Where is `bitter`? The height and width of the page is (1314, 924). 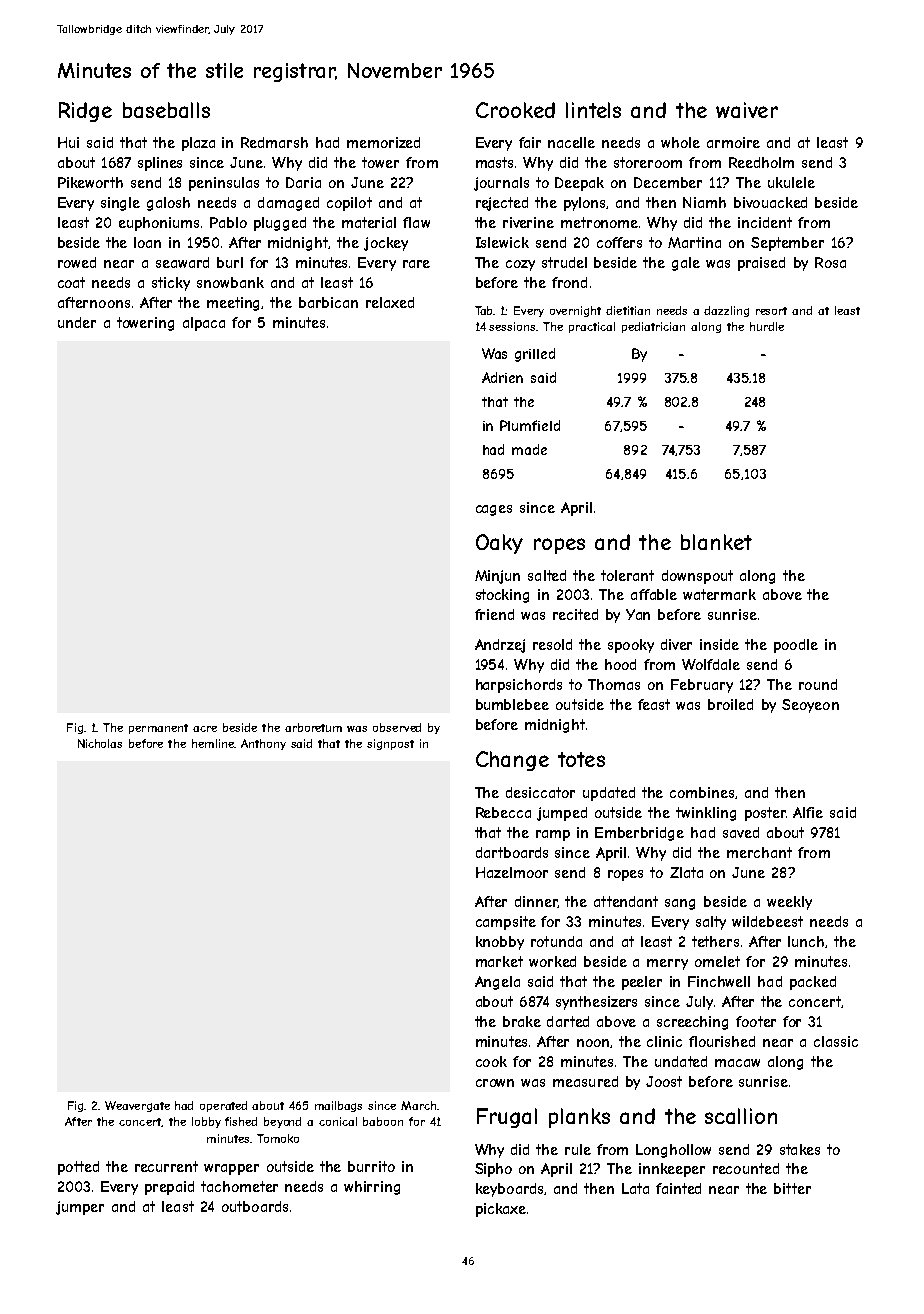 bitter is located at coordinates (792, 1188).
